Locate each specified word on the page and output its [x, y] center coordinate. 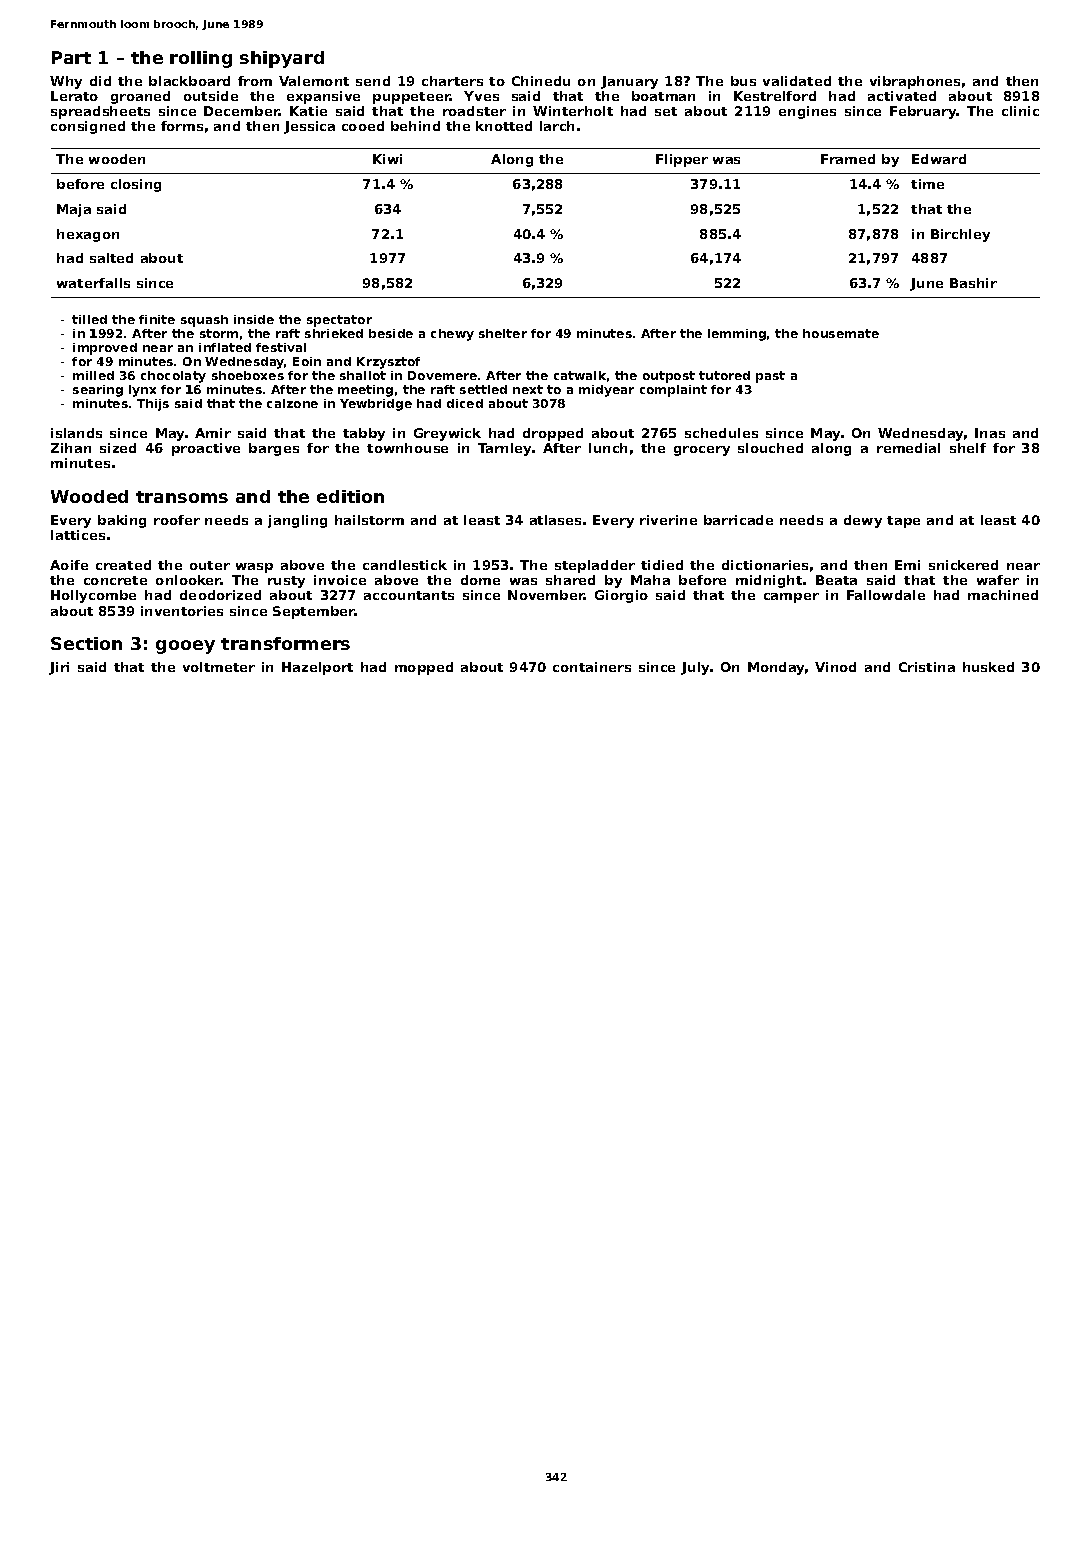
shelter [503, 333]
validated [797, 81]
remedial [908, 448]
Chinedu [541, 81]
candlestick [405, 565]
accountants [409, 595]
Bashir [973, 283]
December [241, 111]
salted [111, 258]
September [314, 612]
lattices [78, 535]
